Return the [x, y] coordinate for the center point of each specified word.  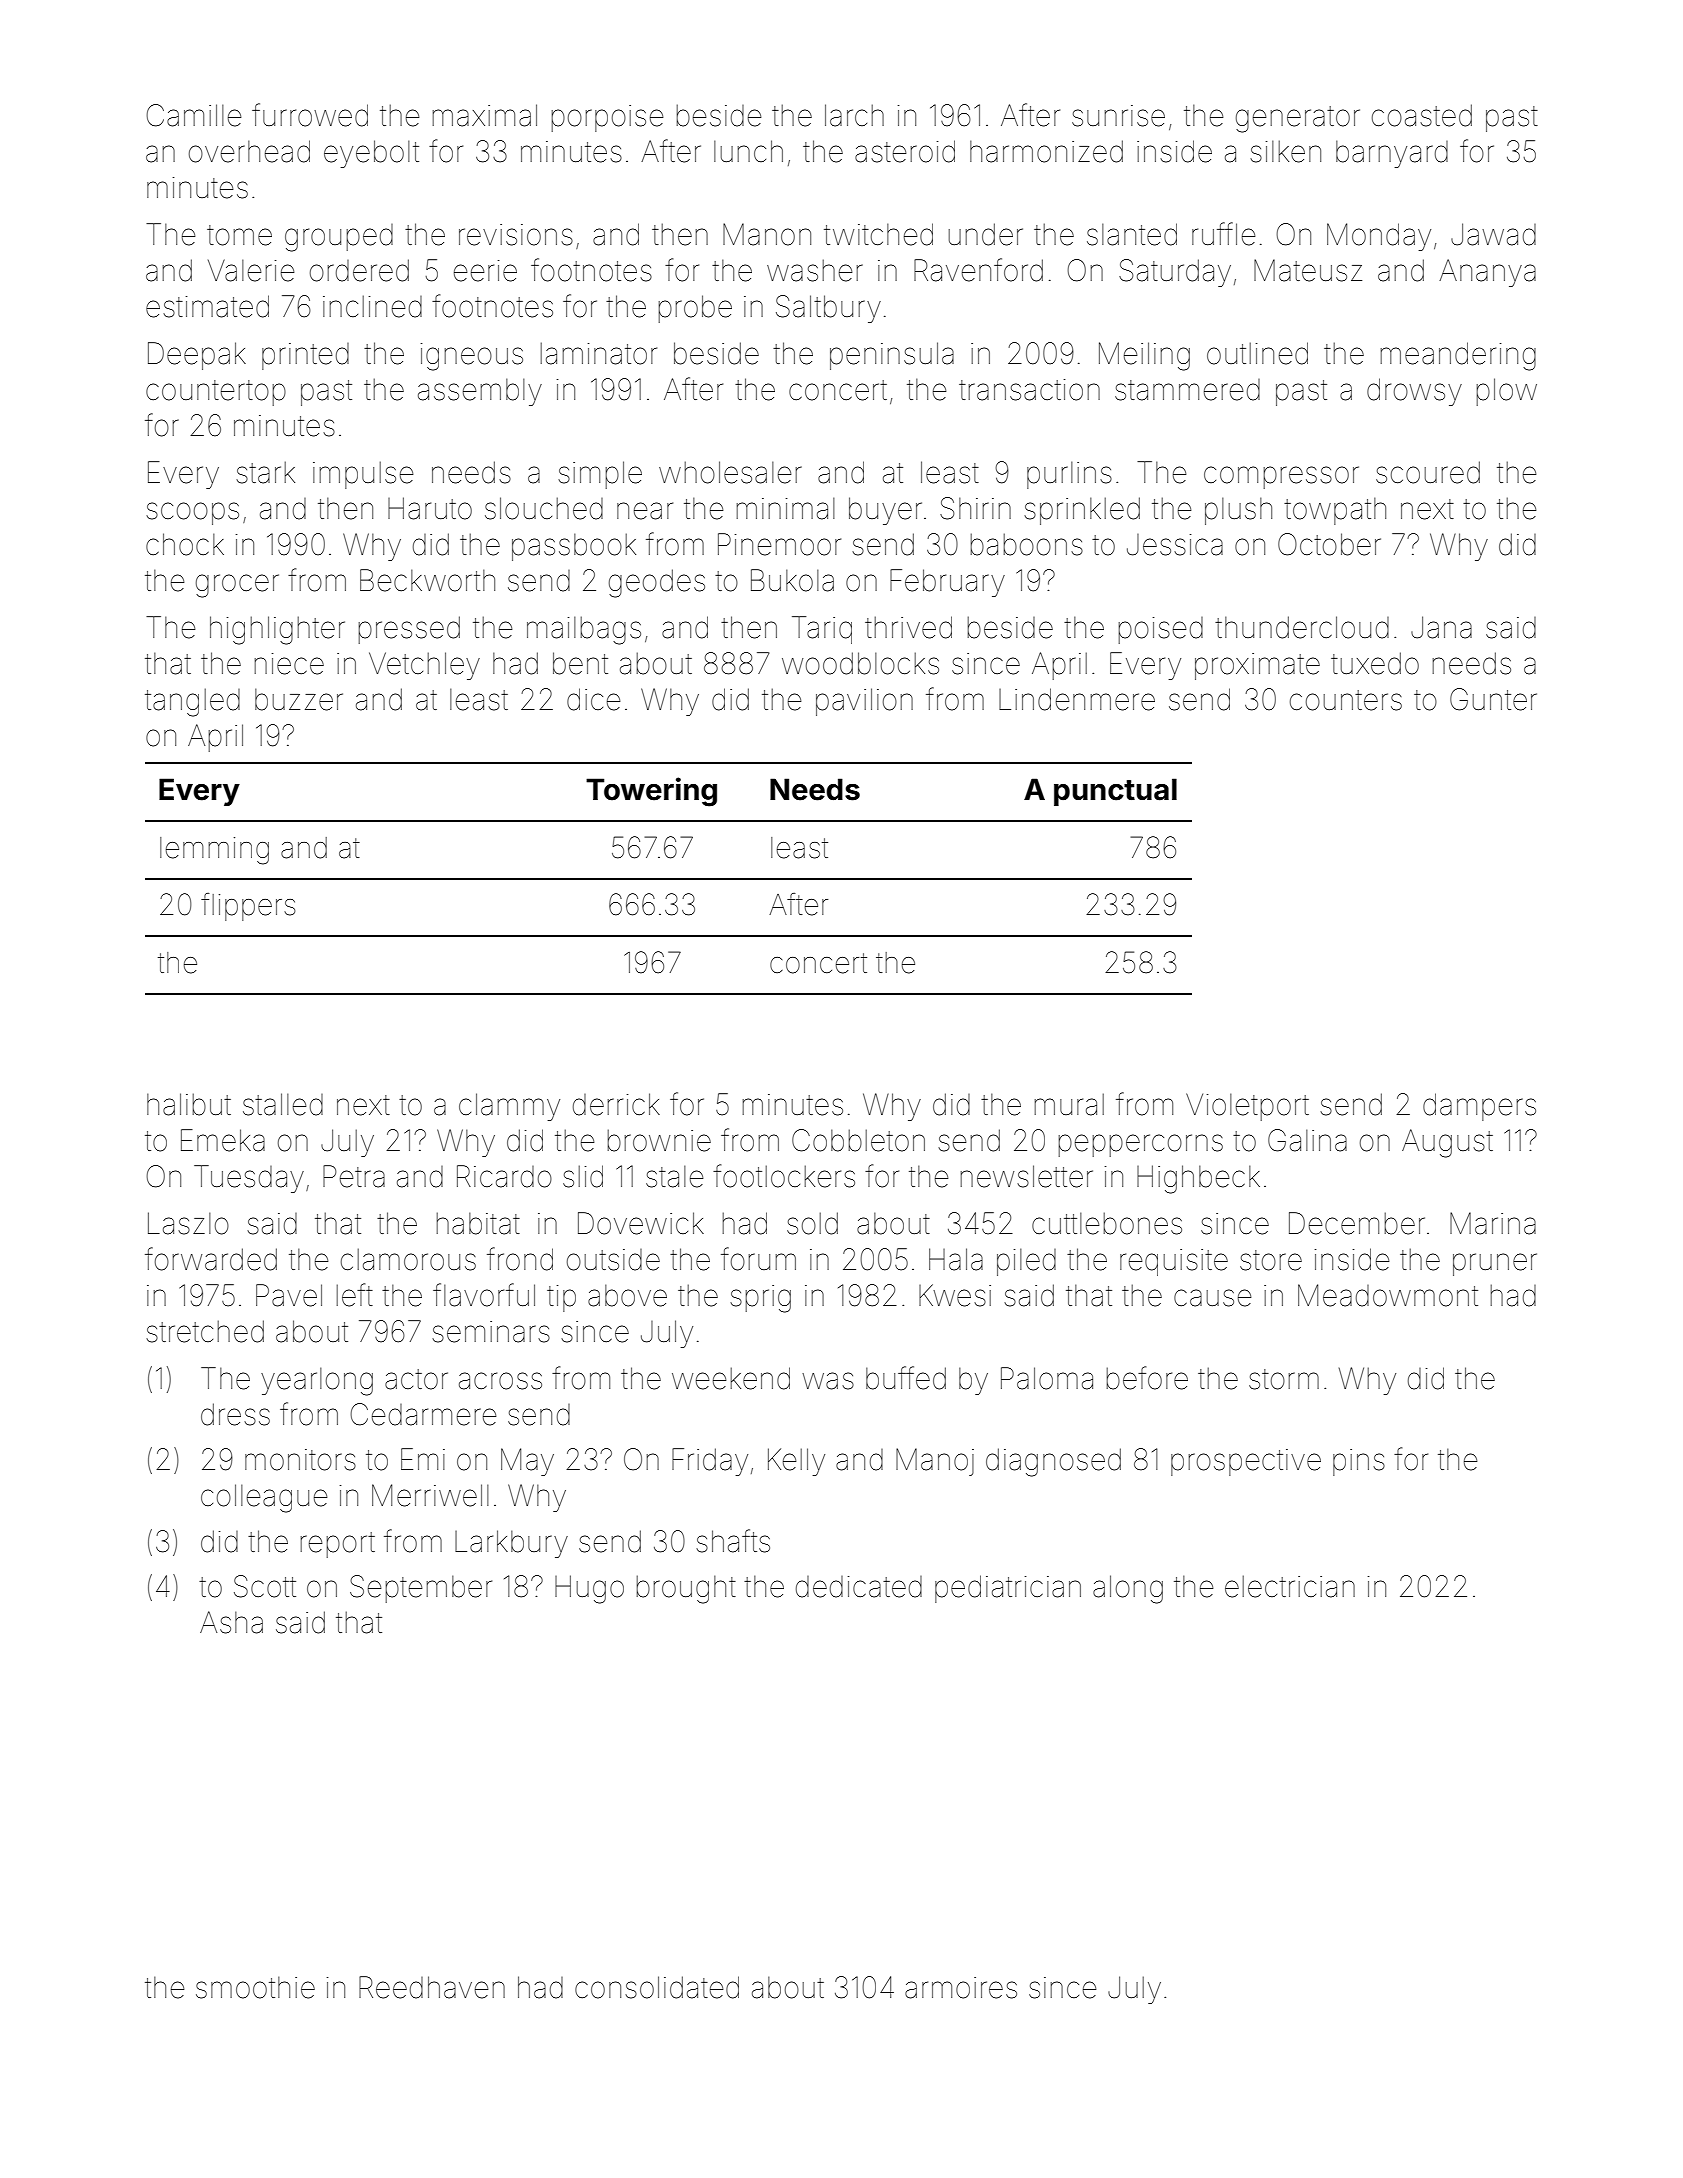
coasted [1422, 115]
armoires [961, 1988]
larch [854, 115]
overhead [249, 151]
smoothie [255, 1988]
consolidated [657, 1987]
